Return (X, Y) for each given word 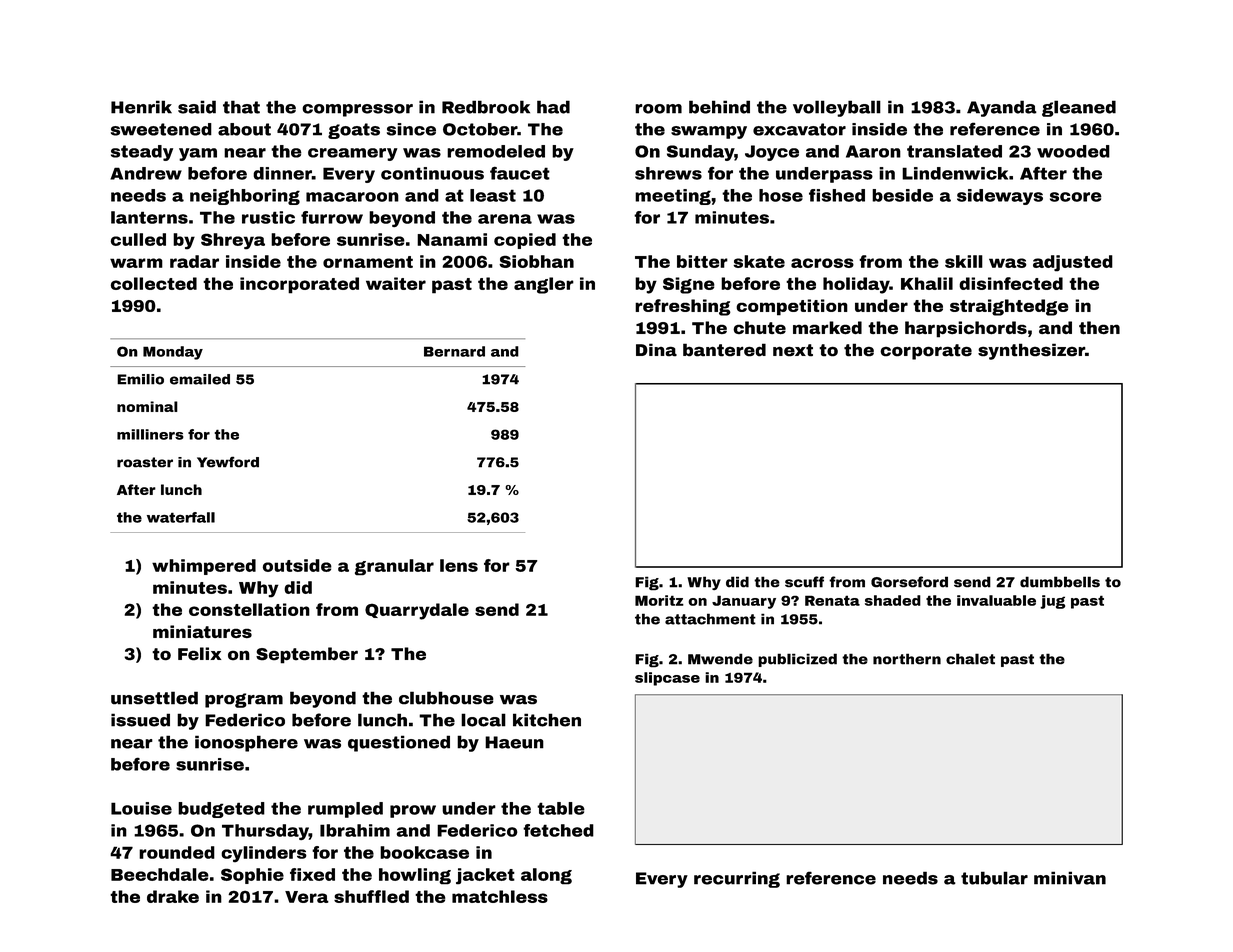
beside (902, 195)
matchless (500, 896)
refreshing (683, 307)
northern (907, 659)
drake (173, 896)
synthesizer (1031, 351)
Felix (199, 654)
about (244, 129)
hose (781, 195)
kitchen (547, 720)
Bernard (454, 351)
